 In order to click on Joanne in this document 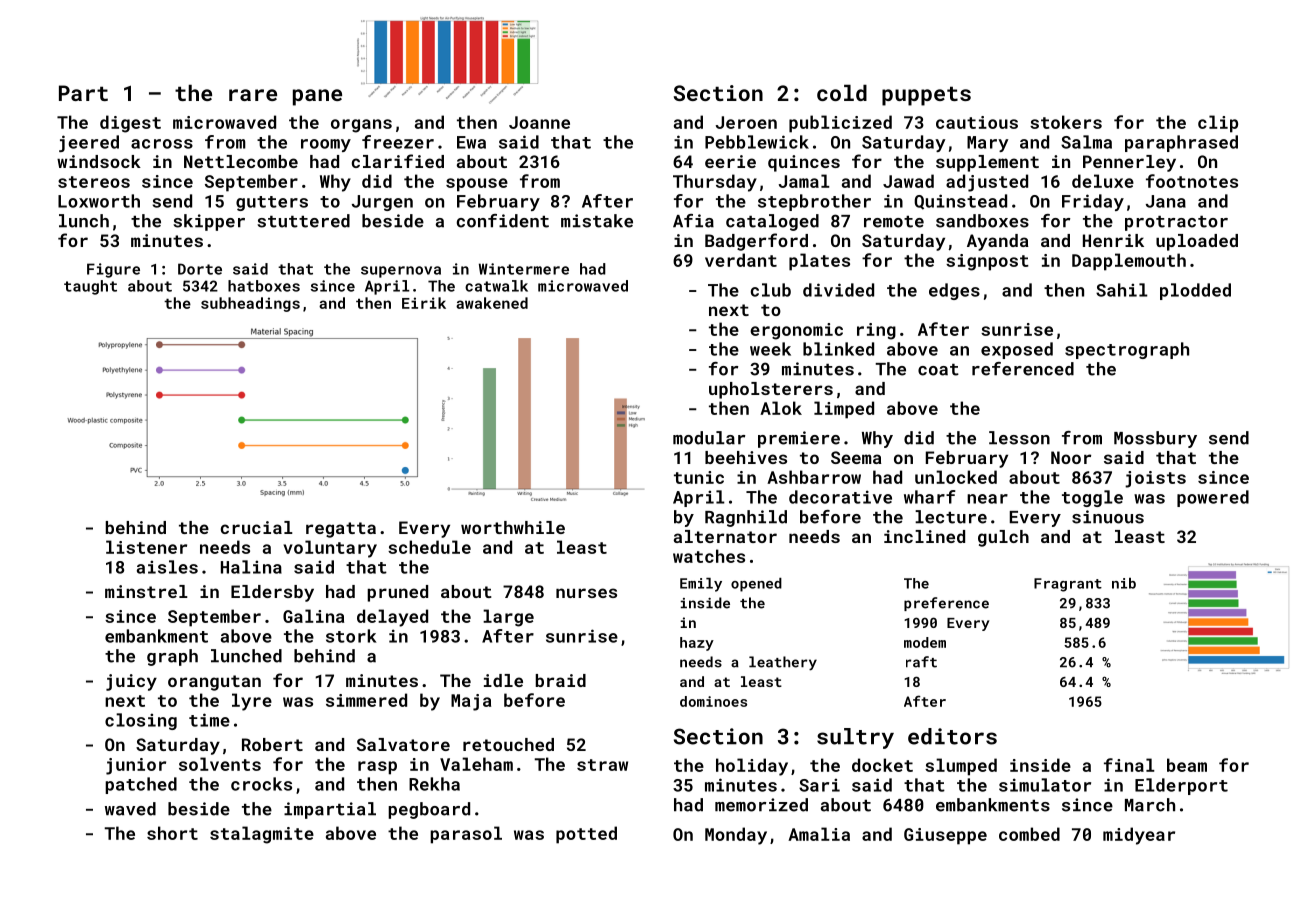, I will do `click(539, 122)`.
